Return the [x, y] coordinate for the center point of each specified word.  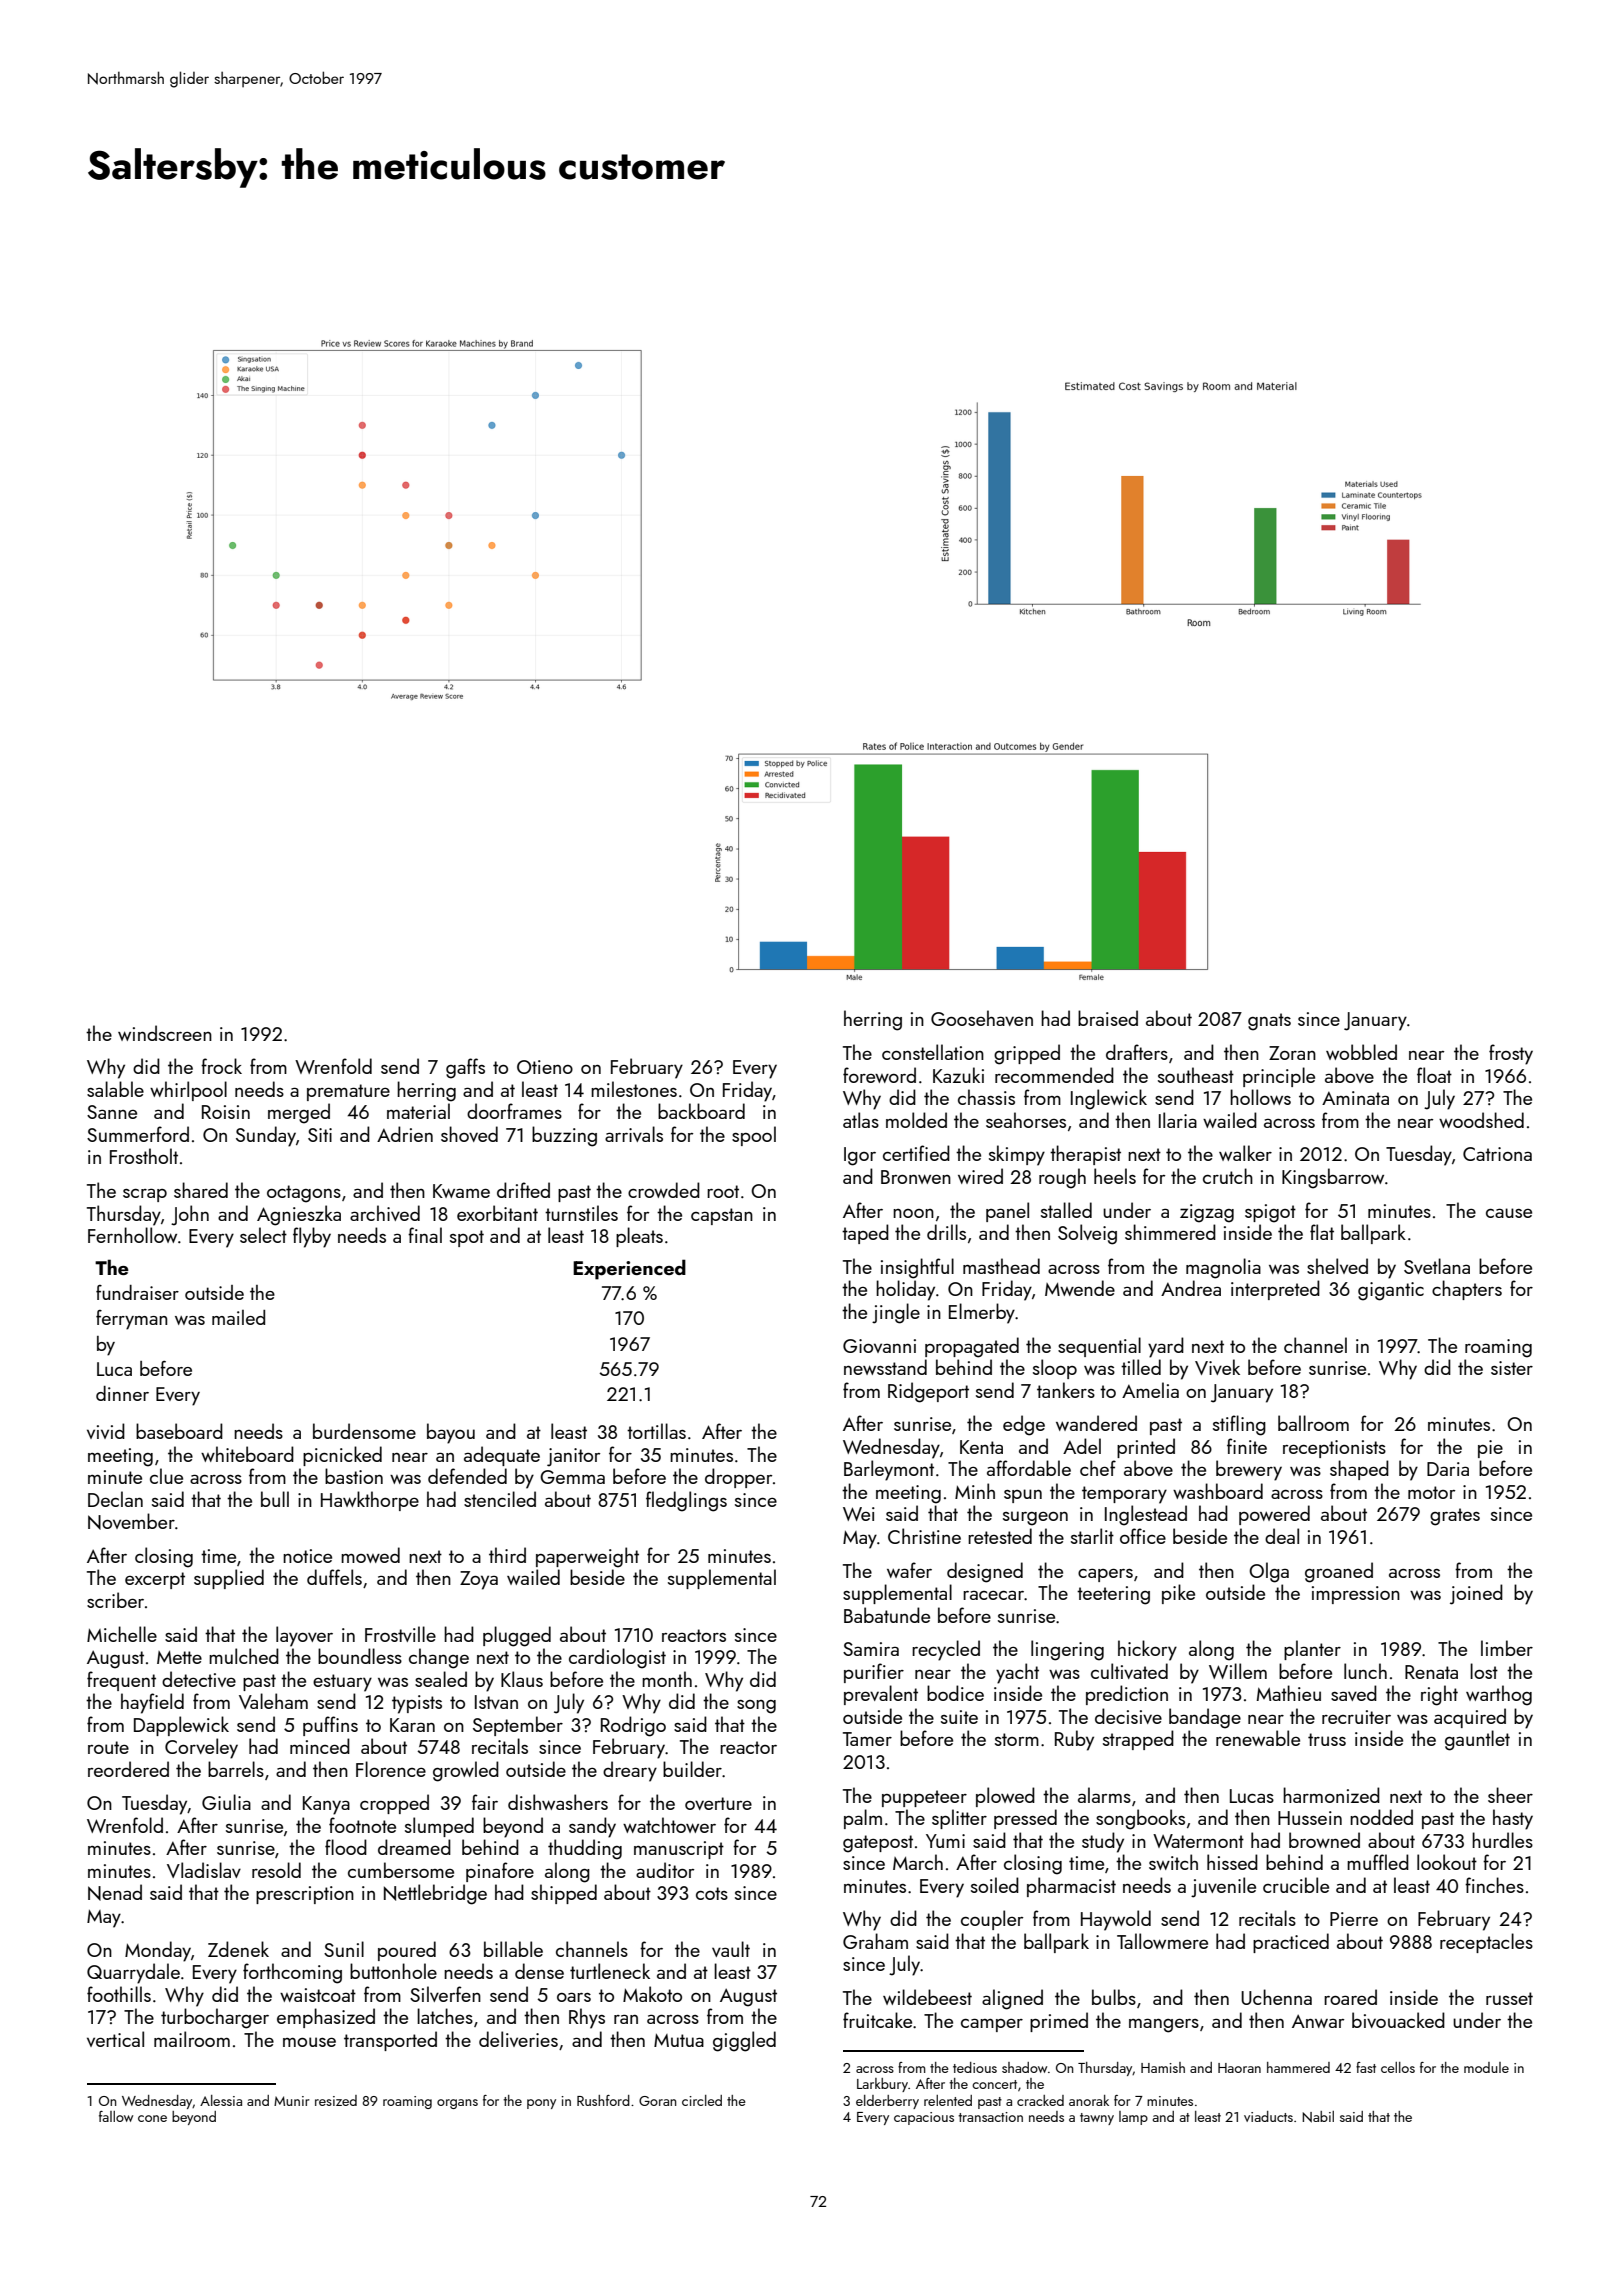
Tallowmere [1162, 1941]
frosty [1511, 1054]
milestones [634, 1089]
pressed [1025, 1819]
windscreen [165, 1033]
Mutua [679, 2040]
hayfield [152, 1703]
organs [457, 2104]
